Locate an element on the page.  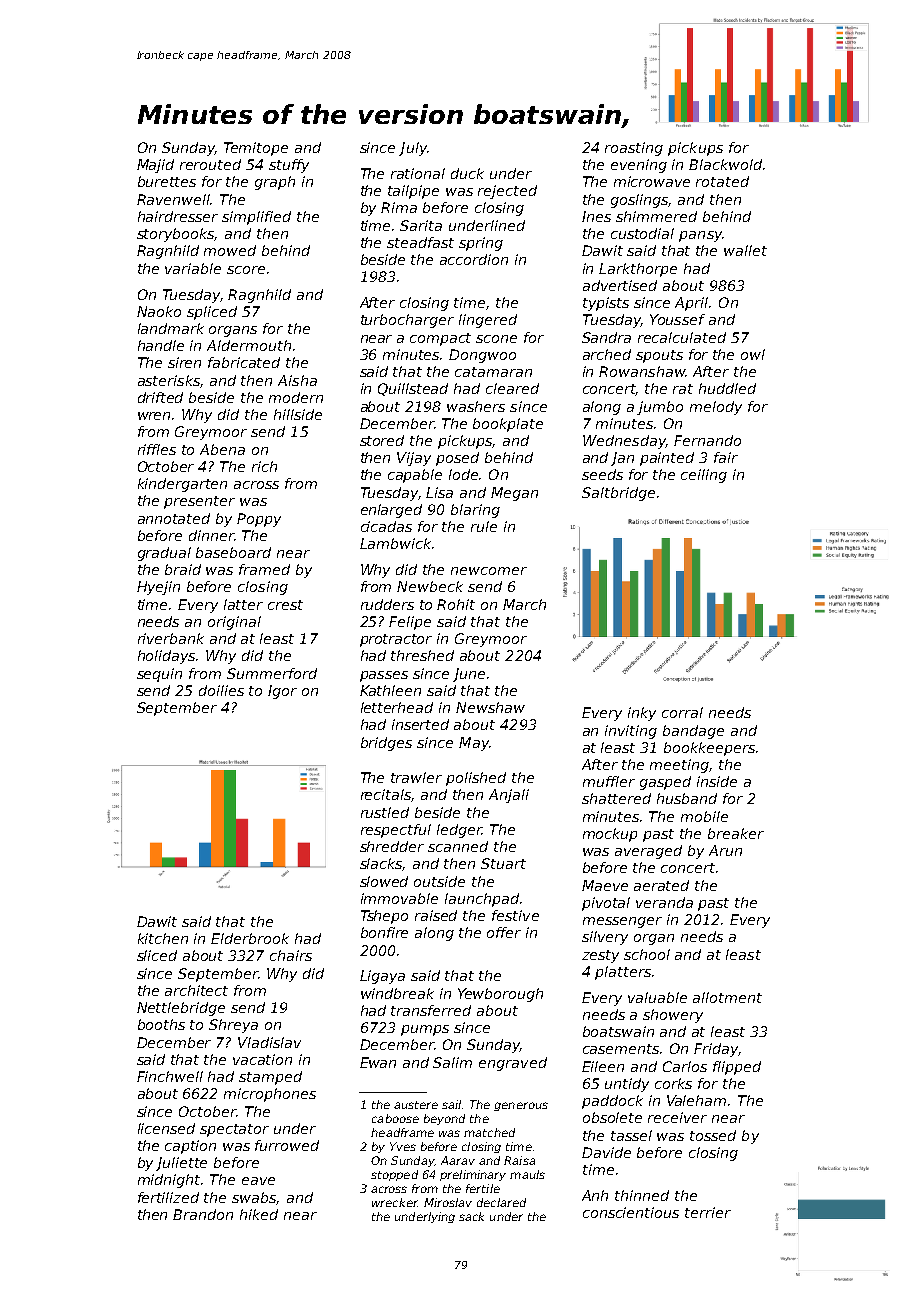
roasting is located at coordinates (634, 149).
